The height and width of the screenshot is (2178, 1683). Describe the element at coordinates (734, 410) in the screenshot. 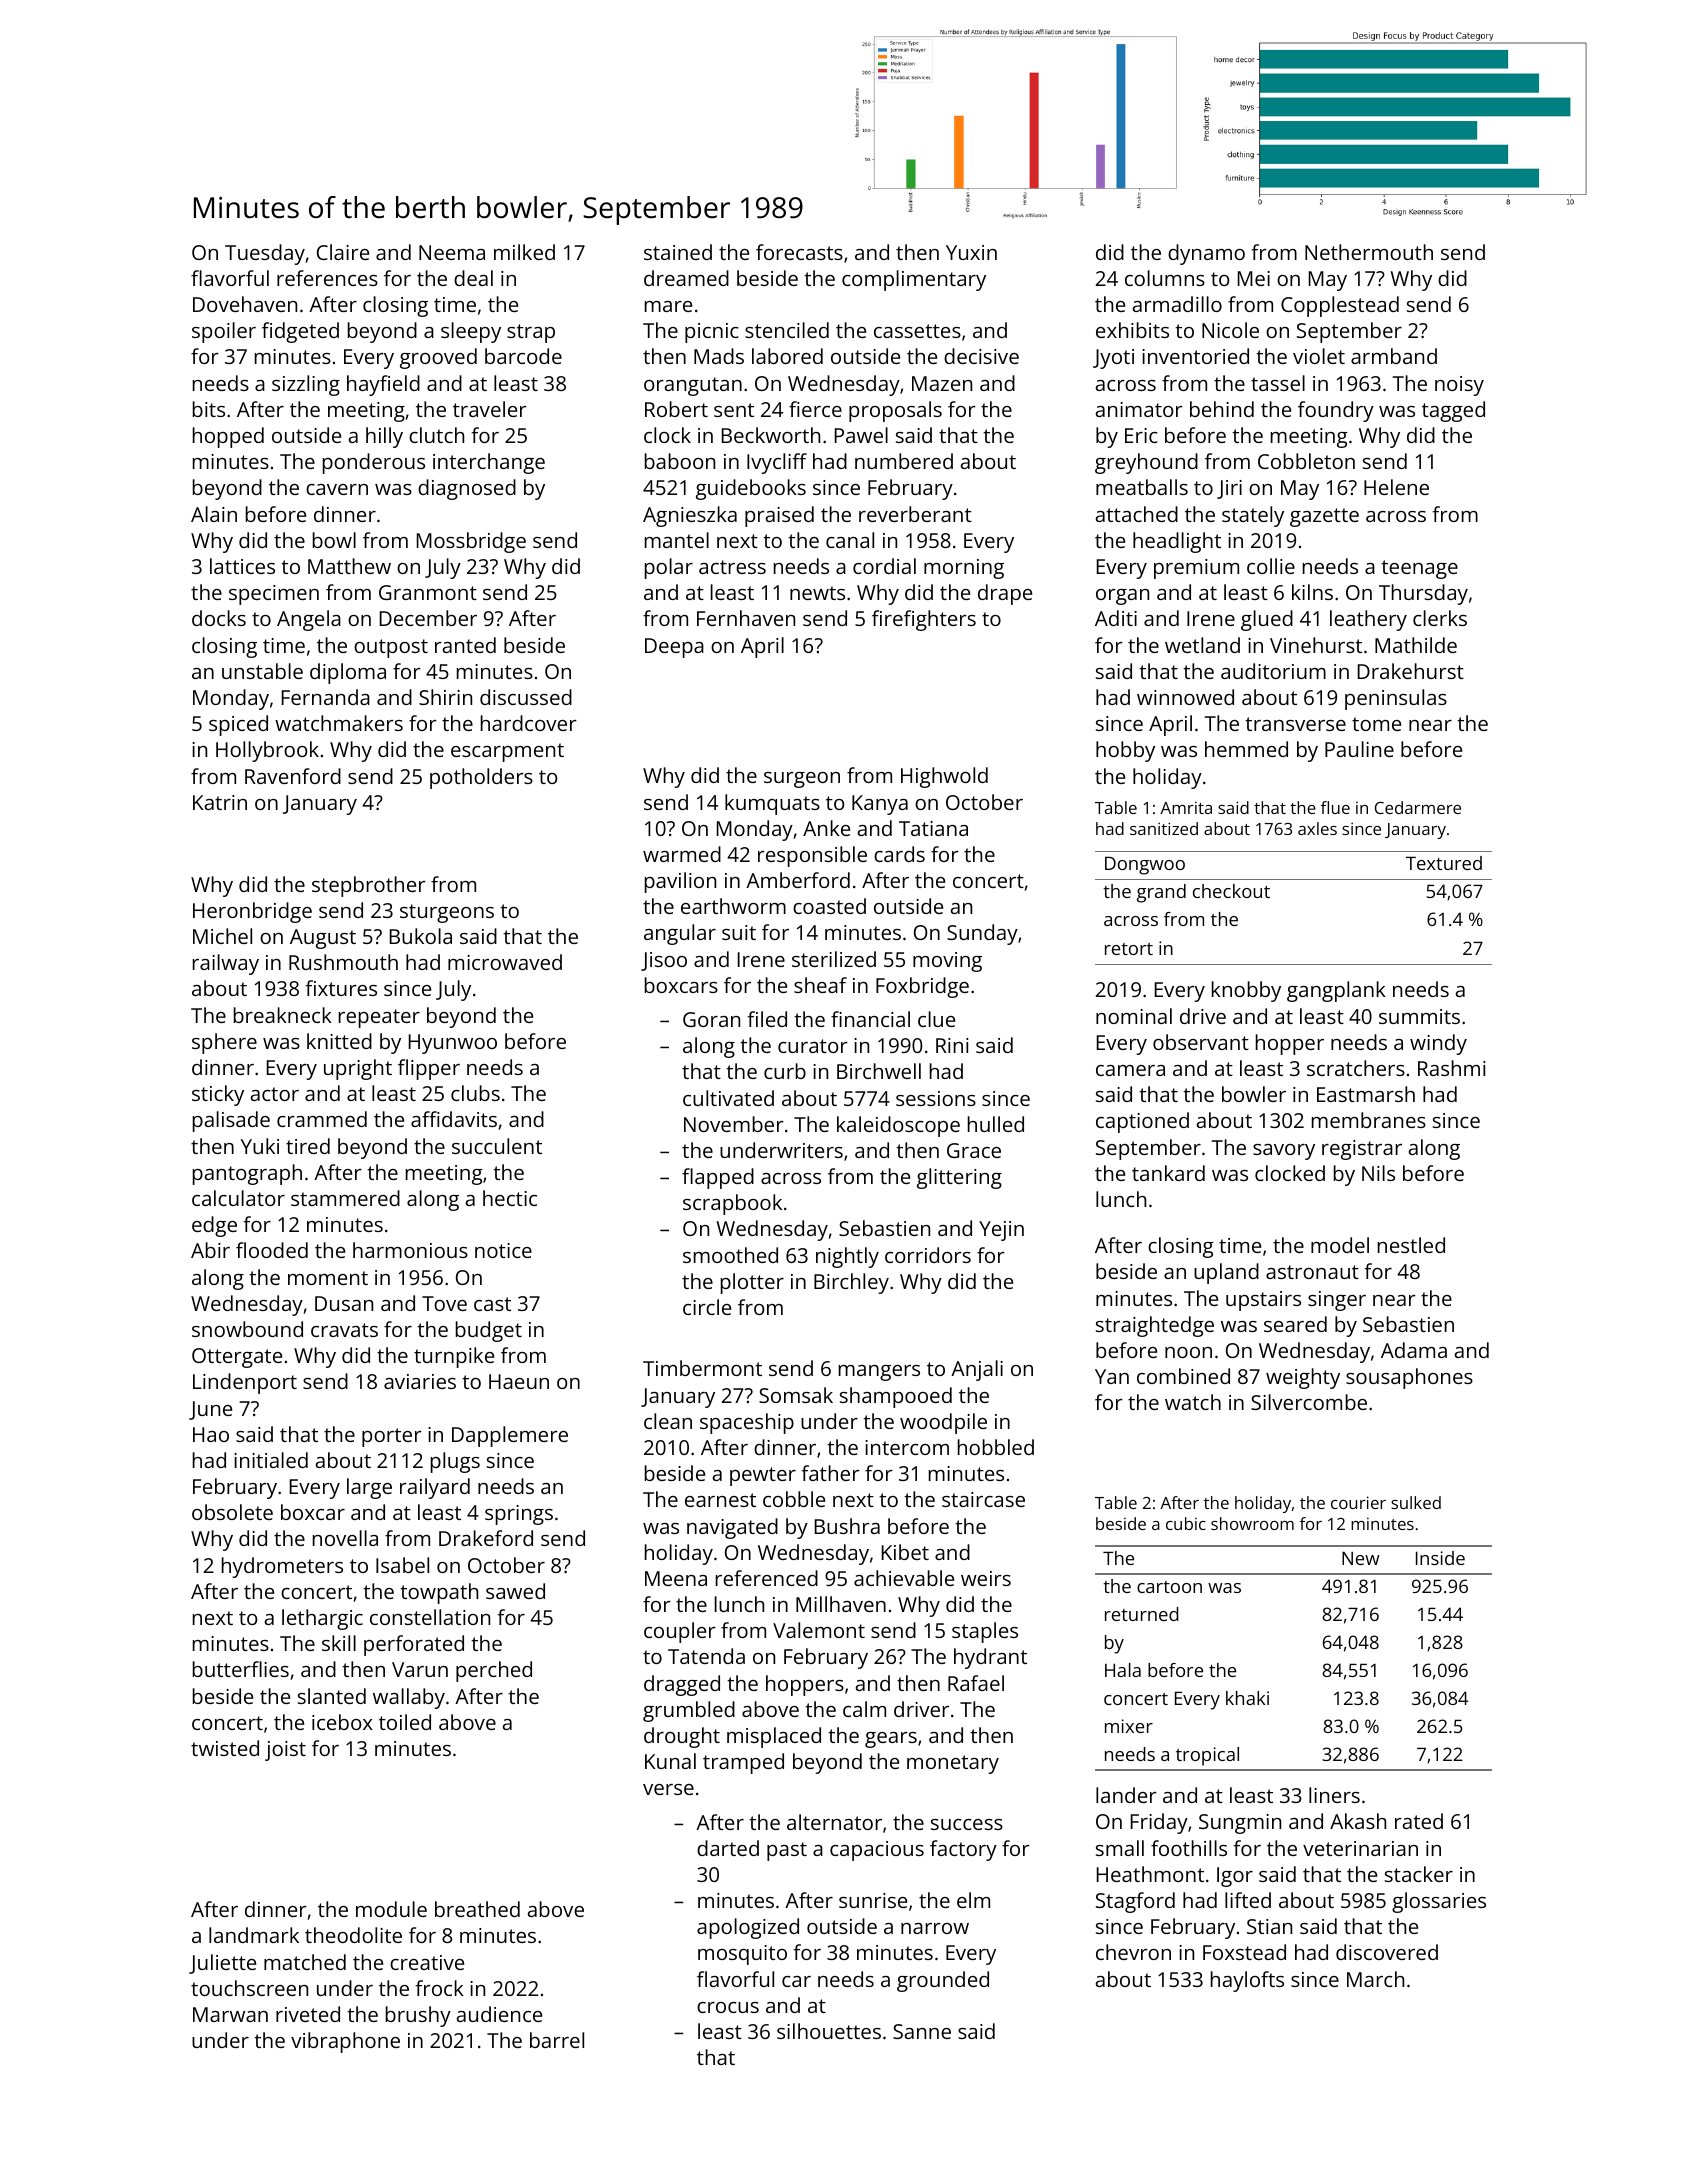

I see `sent` at that location.
